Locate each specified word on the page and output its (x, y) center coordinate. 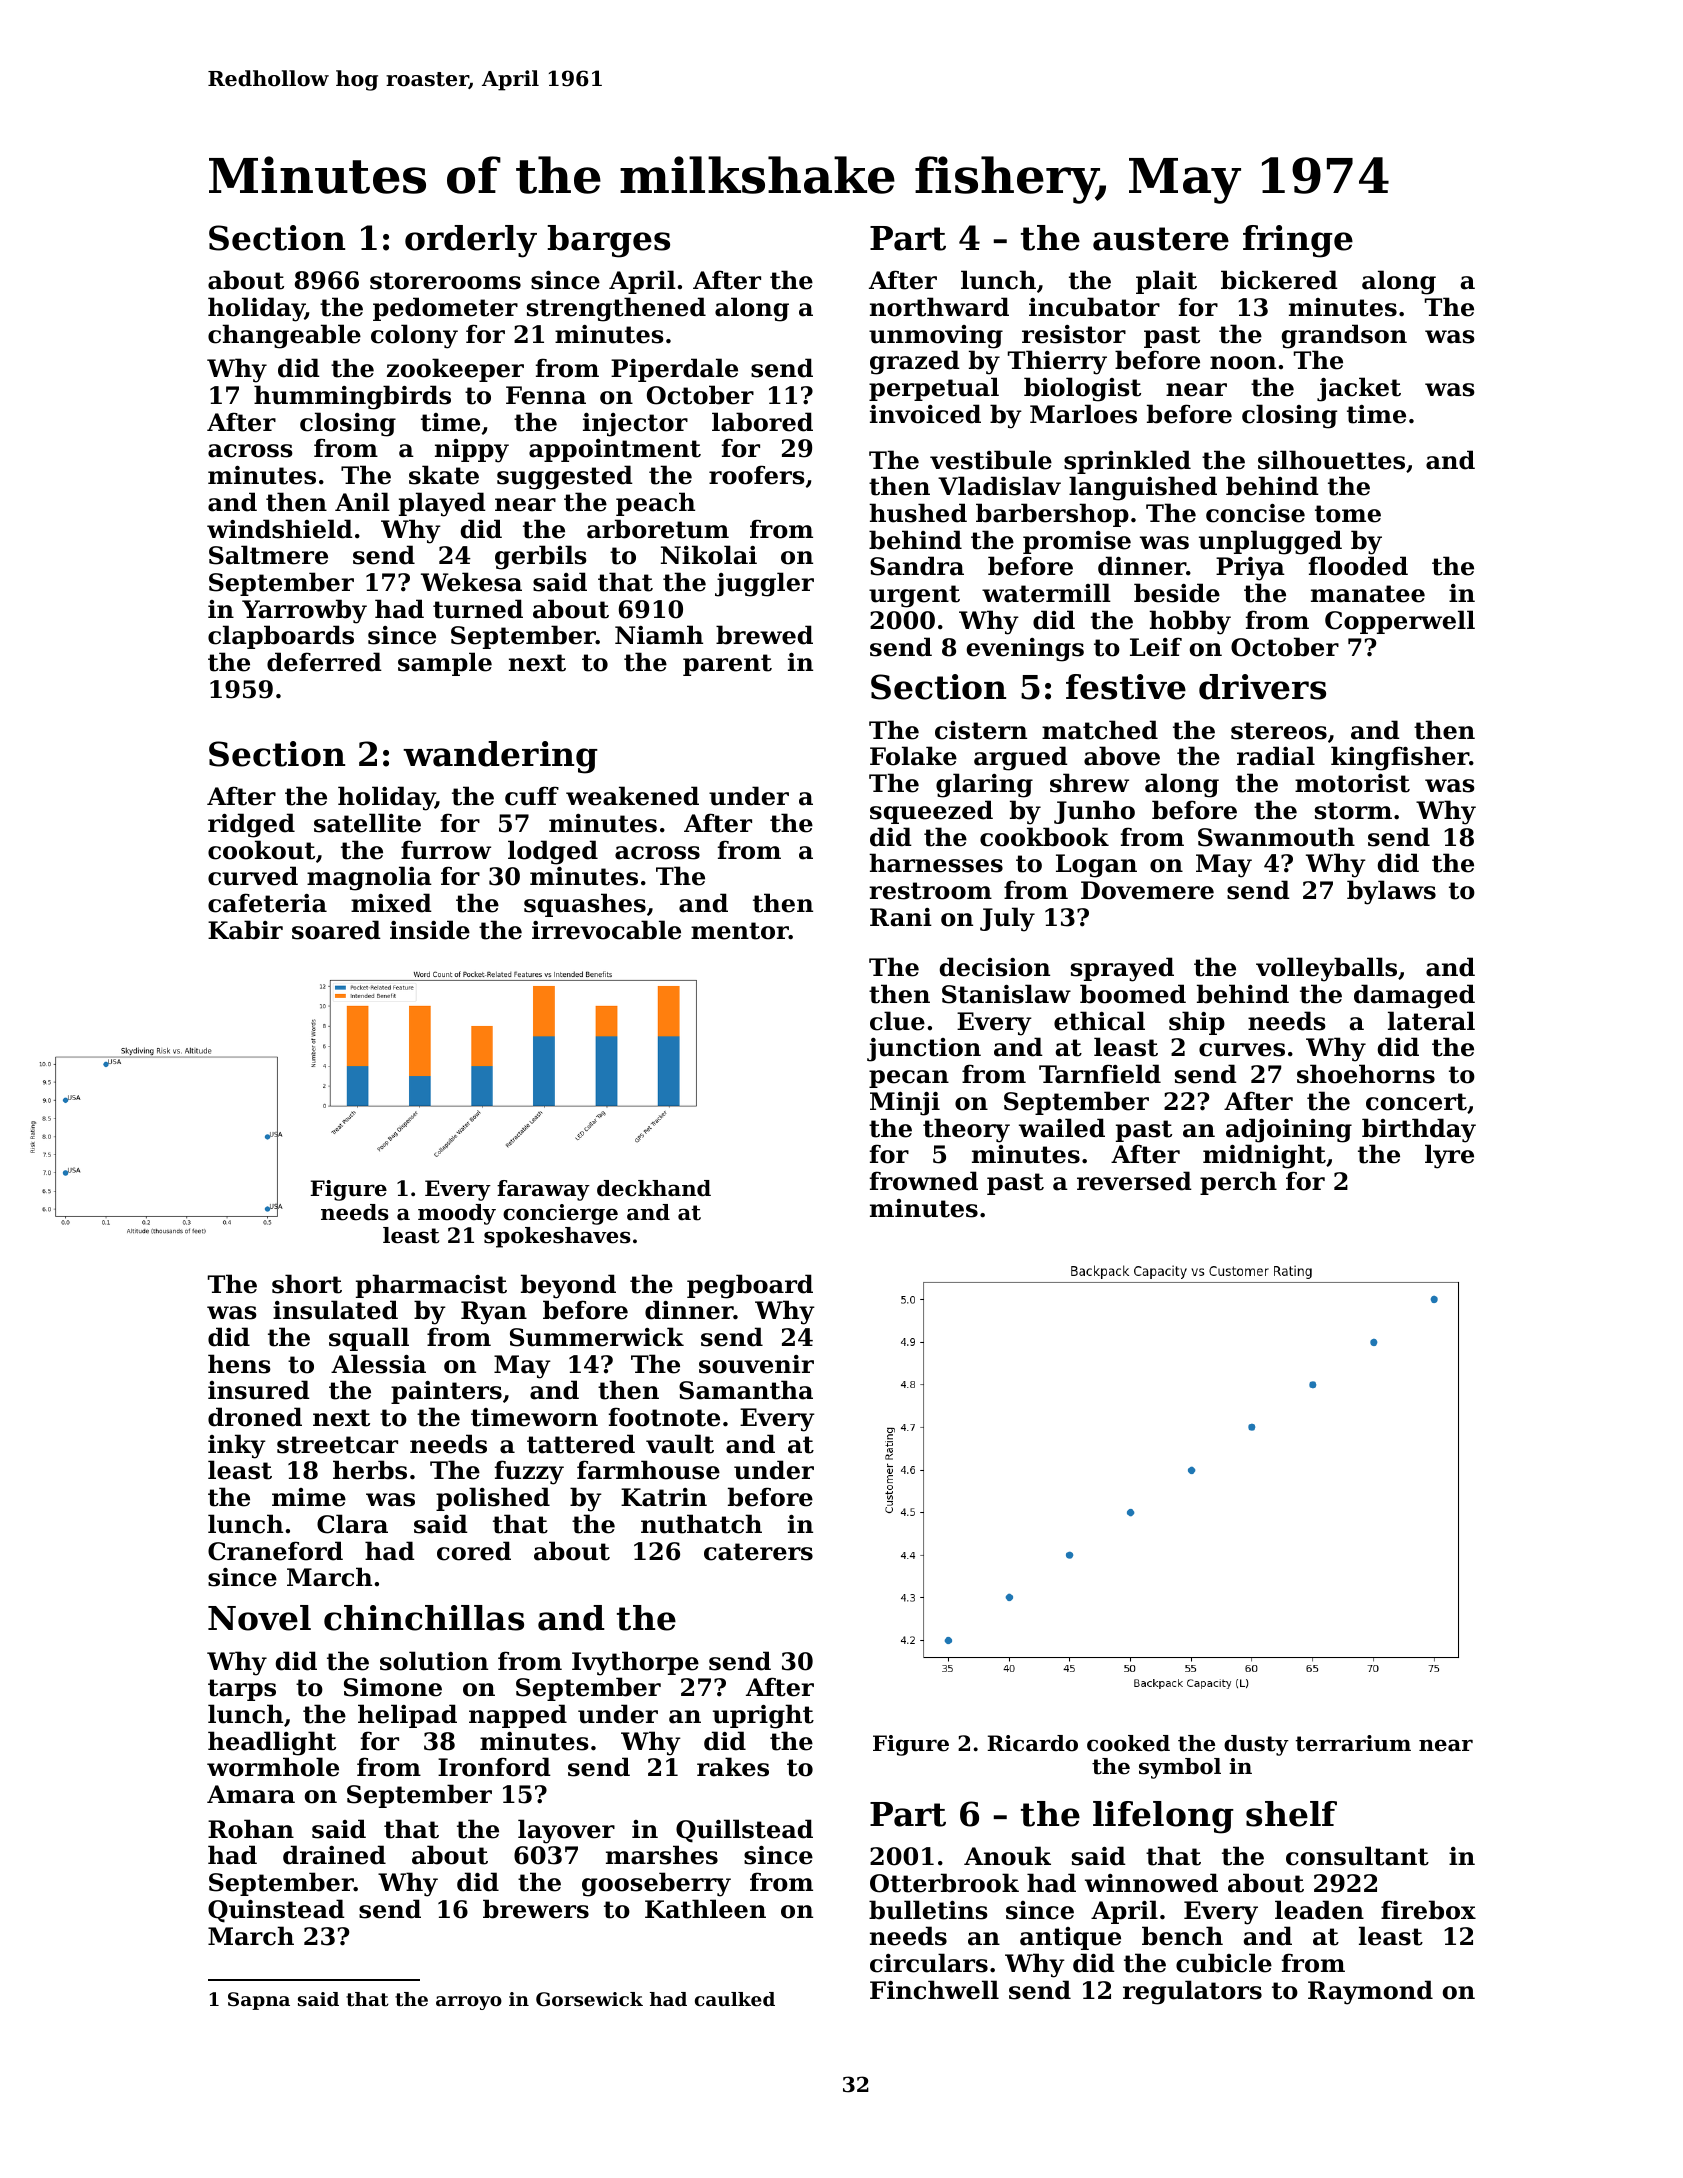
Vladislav (999, 486)
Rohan (251, 1829)
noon (1243, 363)
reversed (1134, 1181)
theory (966, 1130)
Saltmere (268, 555)
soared (336, 930)
